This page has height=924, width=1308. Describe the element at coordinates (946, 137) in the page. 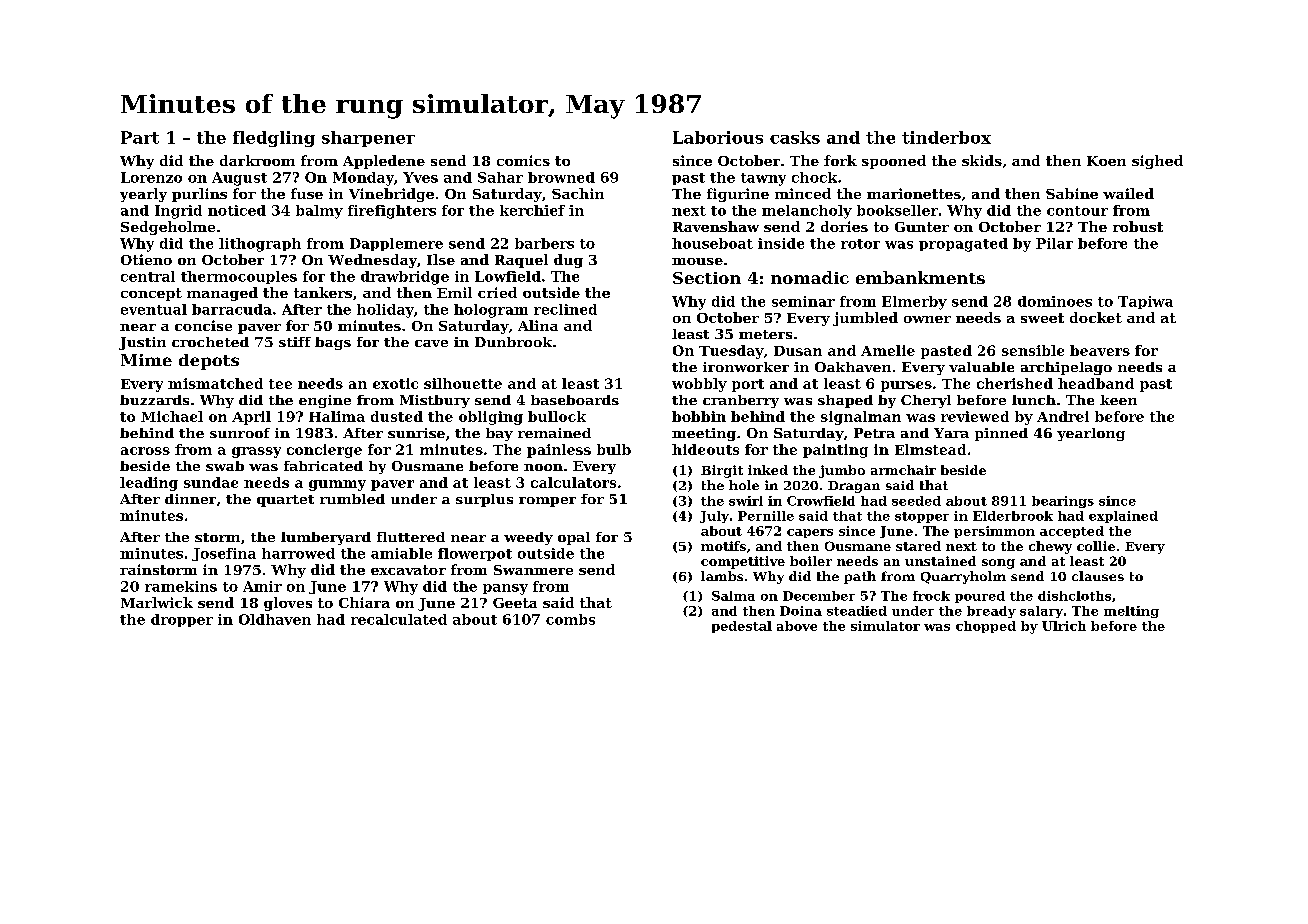

I see `tinderbox` at that location.
